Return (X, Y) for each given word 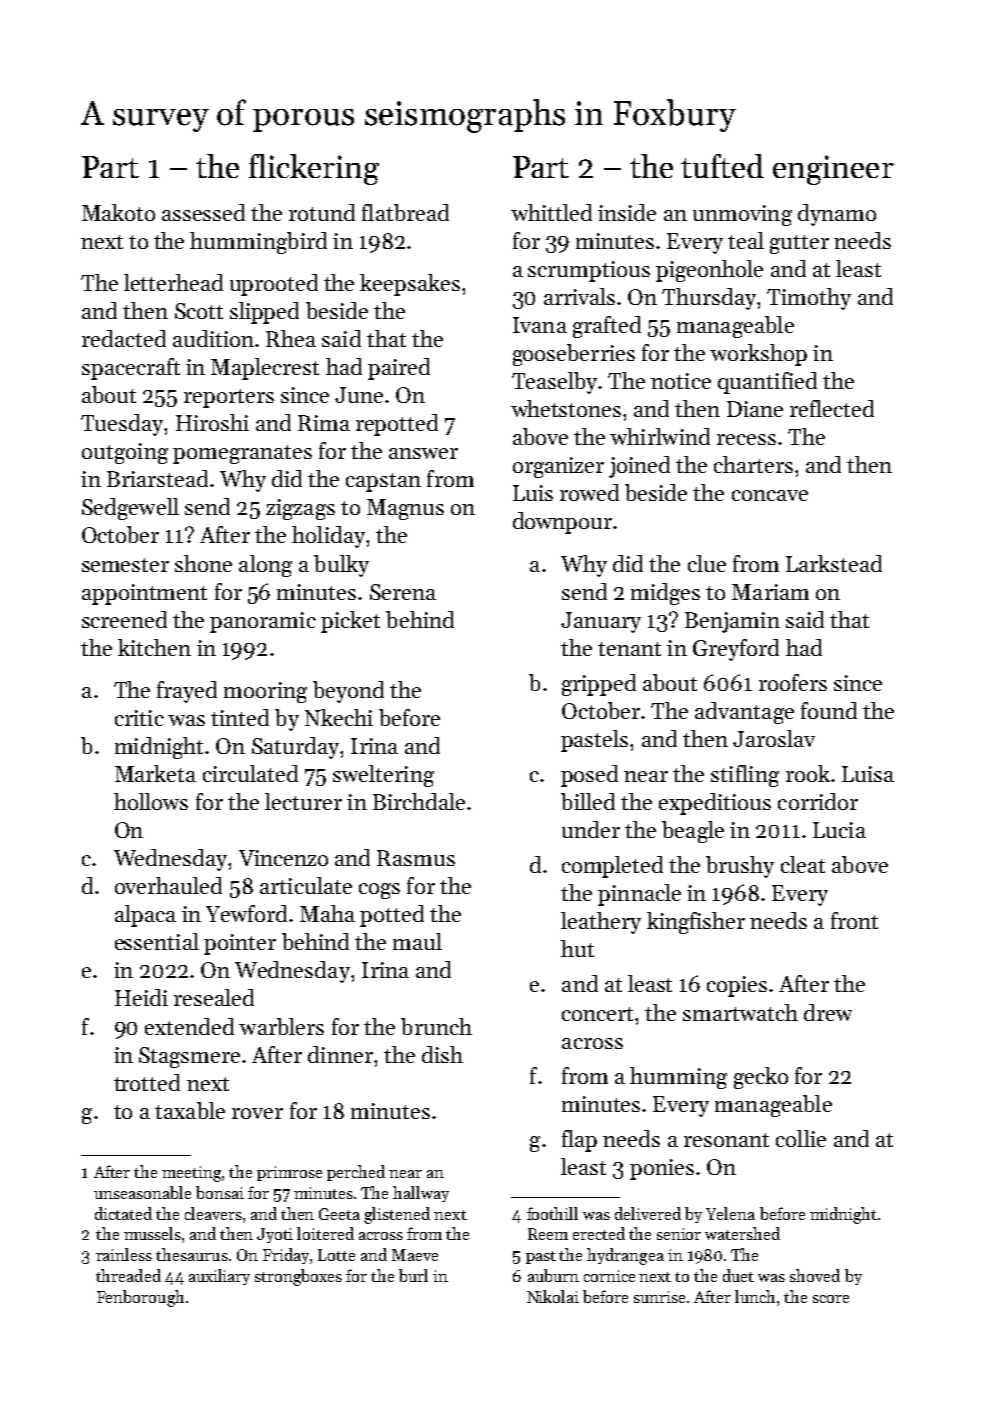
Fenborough (140, 1298)
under (591, 829)
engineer (833, 170)
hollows (151, 801)
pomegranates (242, 454)
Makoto (118, 212)
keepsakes (410, 285)
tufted (722, 166)
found (829, 710)
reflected (832, 408)
